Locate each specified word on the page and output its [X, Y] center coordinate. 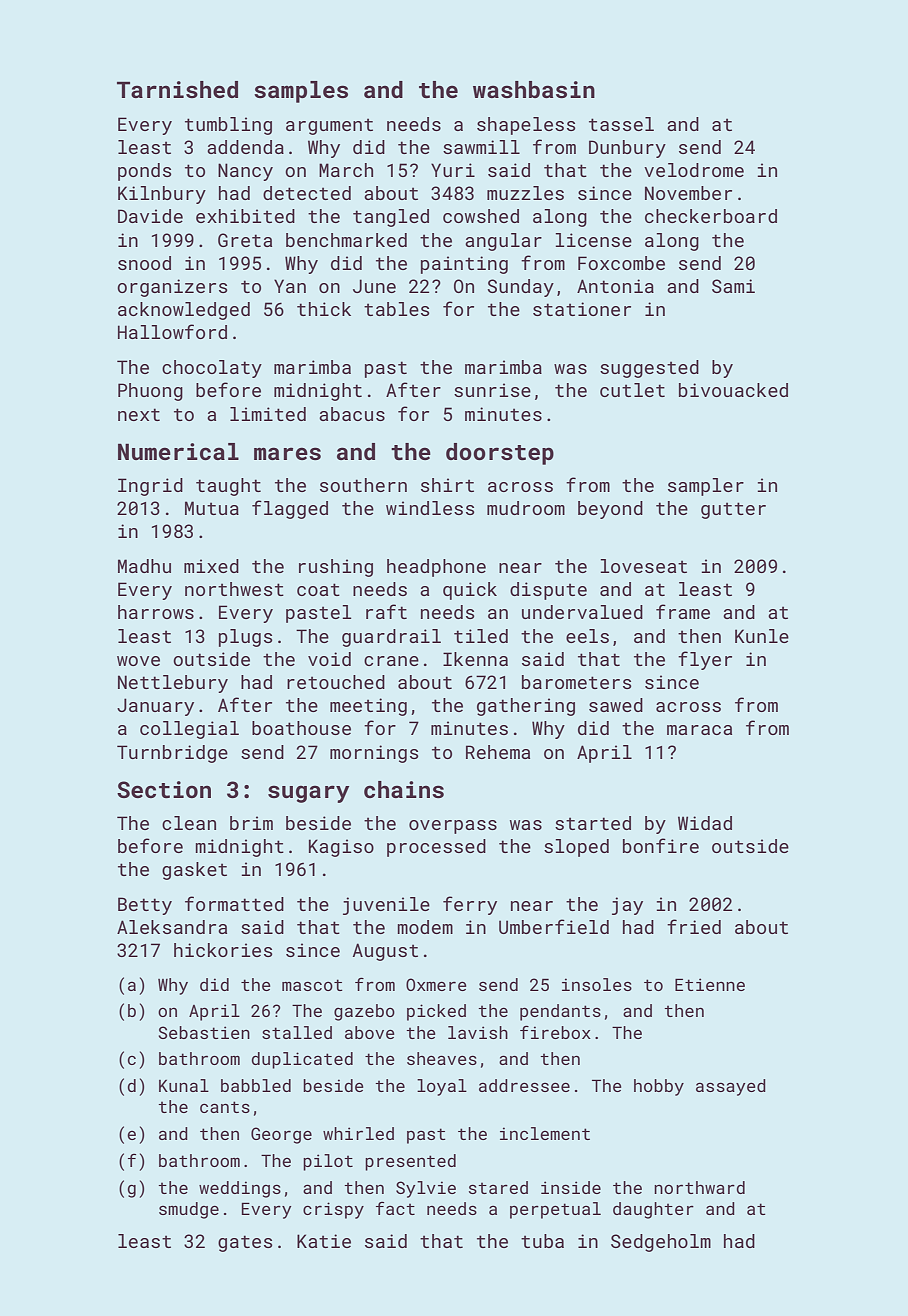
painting [464, 265]
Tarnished [177, 89]
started [593, 823]
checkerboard [711, 216]
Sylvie [426, 1189]
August [385, 952]
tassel [621, 124]
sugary [308, 794]
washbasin [534, 89]
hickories [223, 950]
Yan [290, 286]
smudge [189, 1210]
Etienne [710, 984]
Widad [705, 823]
